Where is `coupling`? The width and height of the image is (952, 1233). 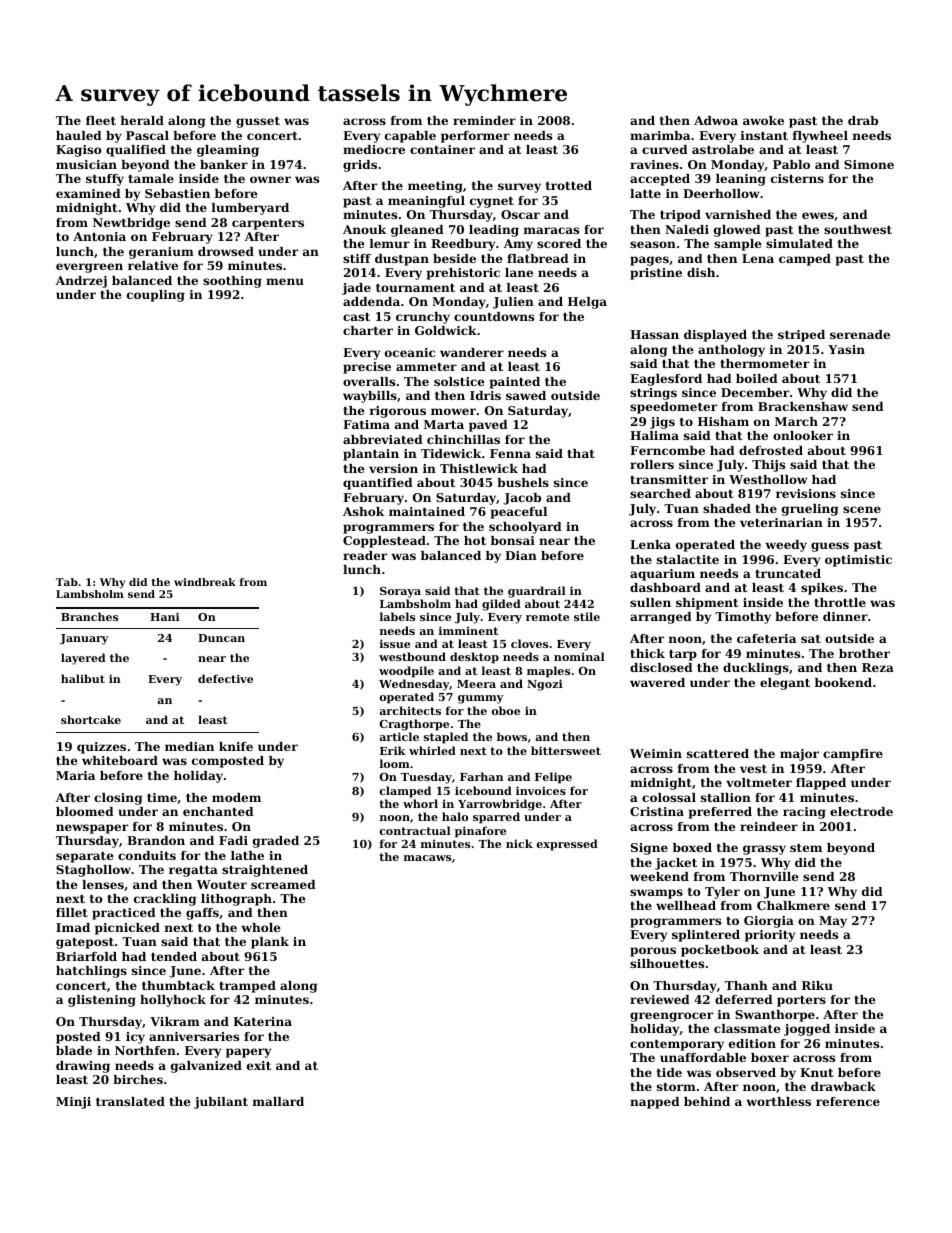 coupling is located at coordinates (156, 296).
